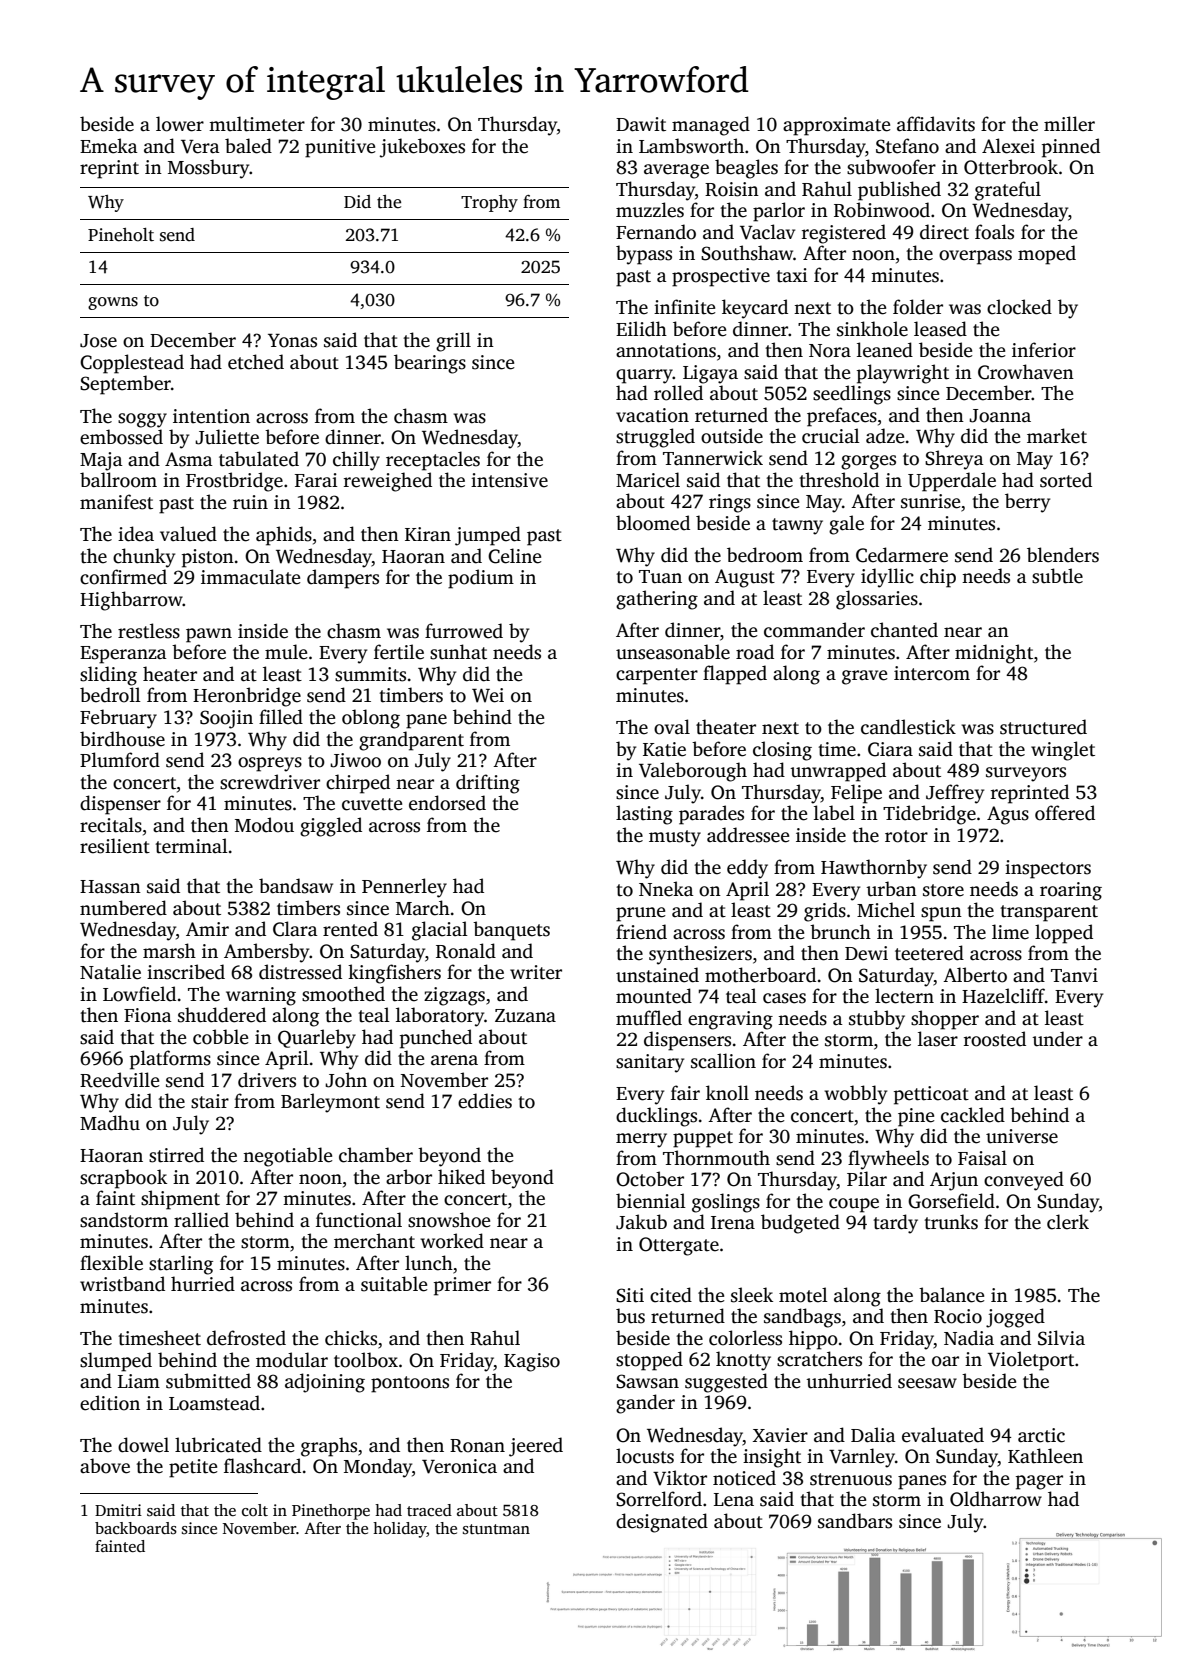 This screenshot has width=1185, height=1675. Describe the element at coordinates (844, 234) in the screenshot. I see `registered` at that location.
